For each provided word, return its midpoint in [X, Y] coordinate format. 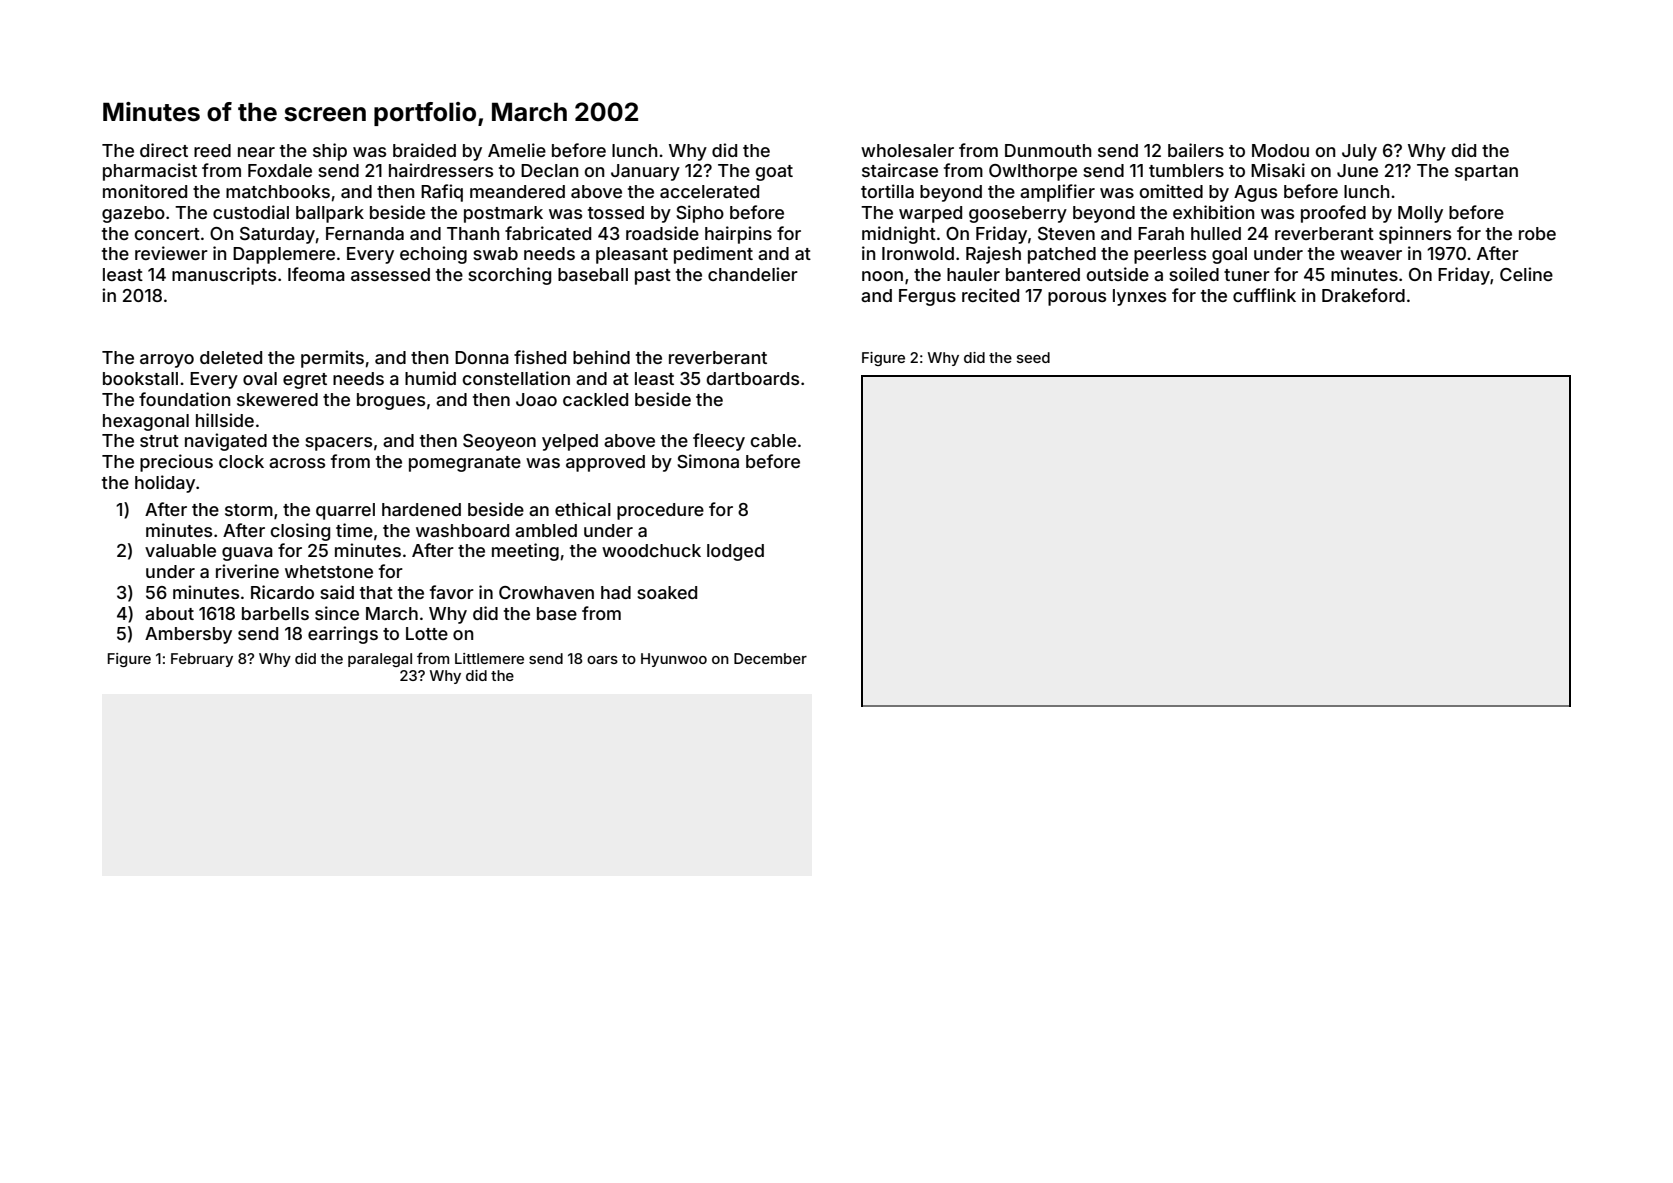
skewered [277, 399]
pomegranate [465, 464]
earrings [343, 635]
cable [773, 440]
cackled [595, 399]
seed [1033, 357]
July [1359, 152]
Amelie [517, 150]
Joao [536, 399]
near [256, 152]
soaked [667, 592]
